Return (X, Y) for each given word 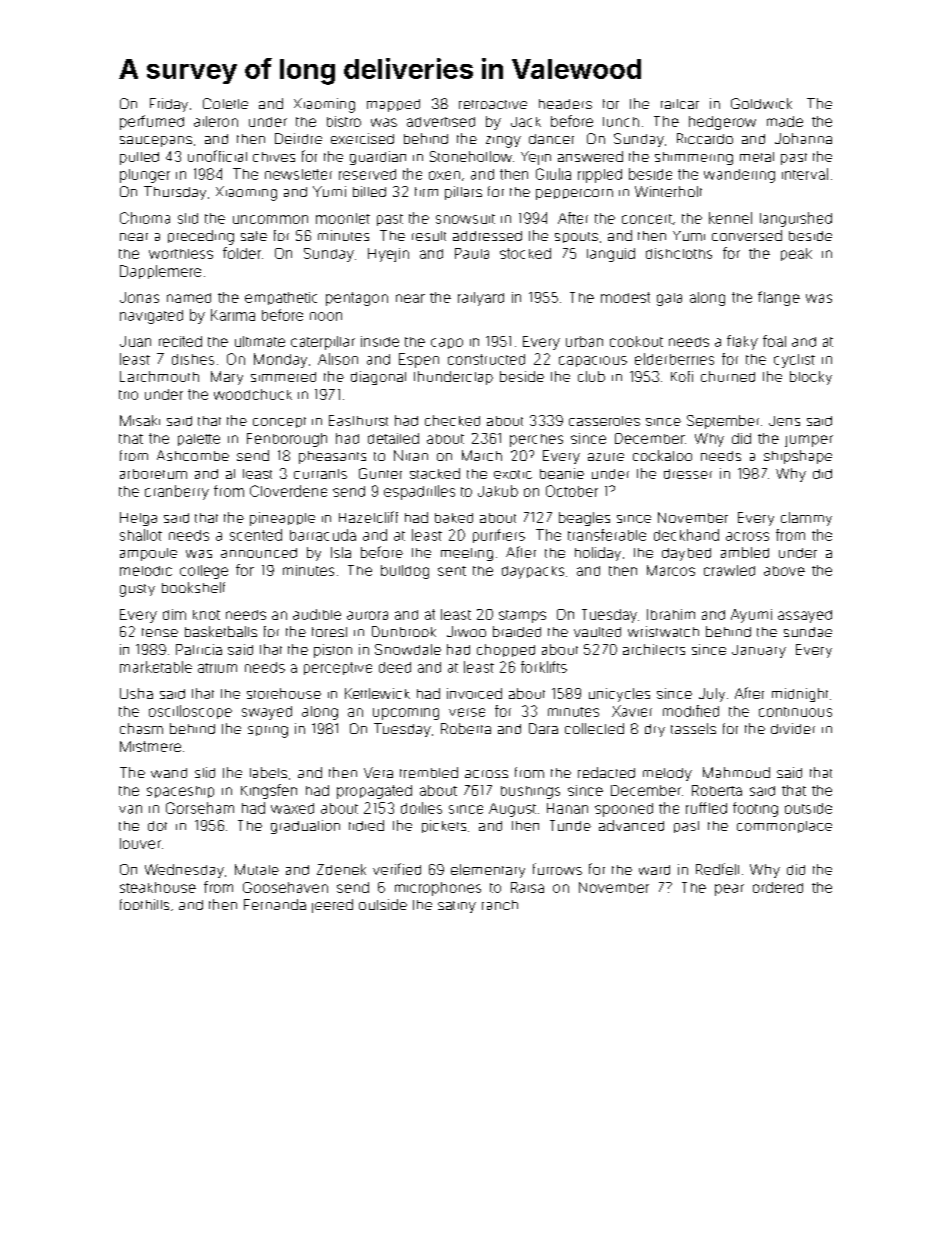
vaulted (597, 632)
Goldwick (761, 103)
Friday (169, 105)
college (204, 572)
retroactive (493, 104)
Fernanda (275, 904)
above (784, 571)
